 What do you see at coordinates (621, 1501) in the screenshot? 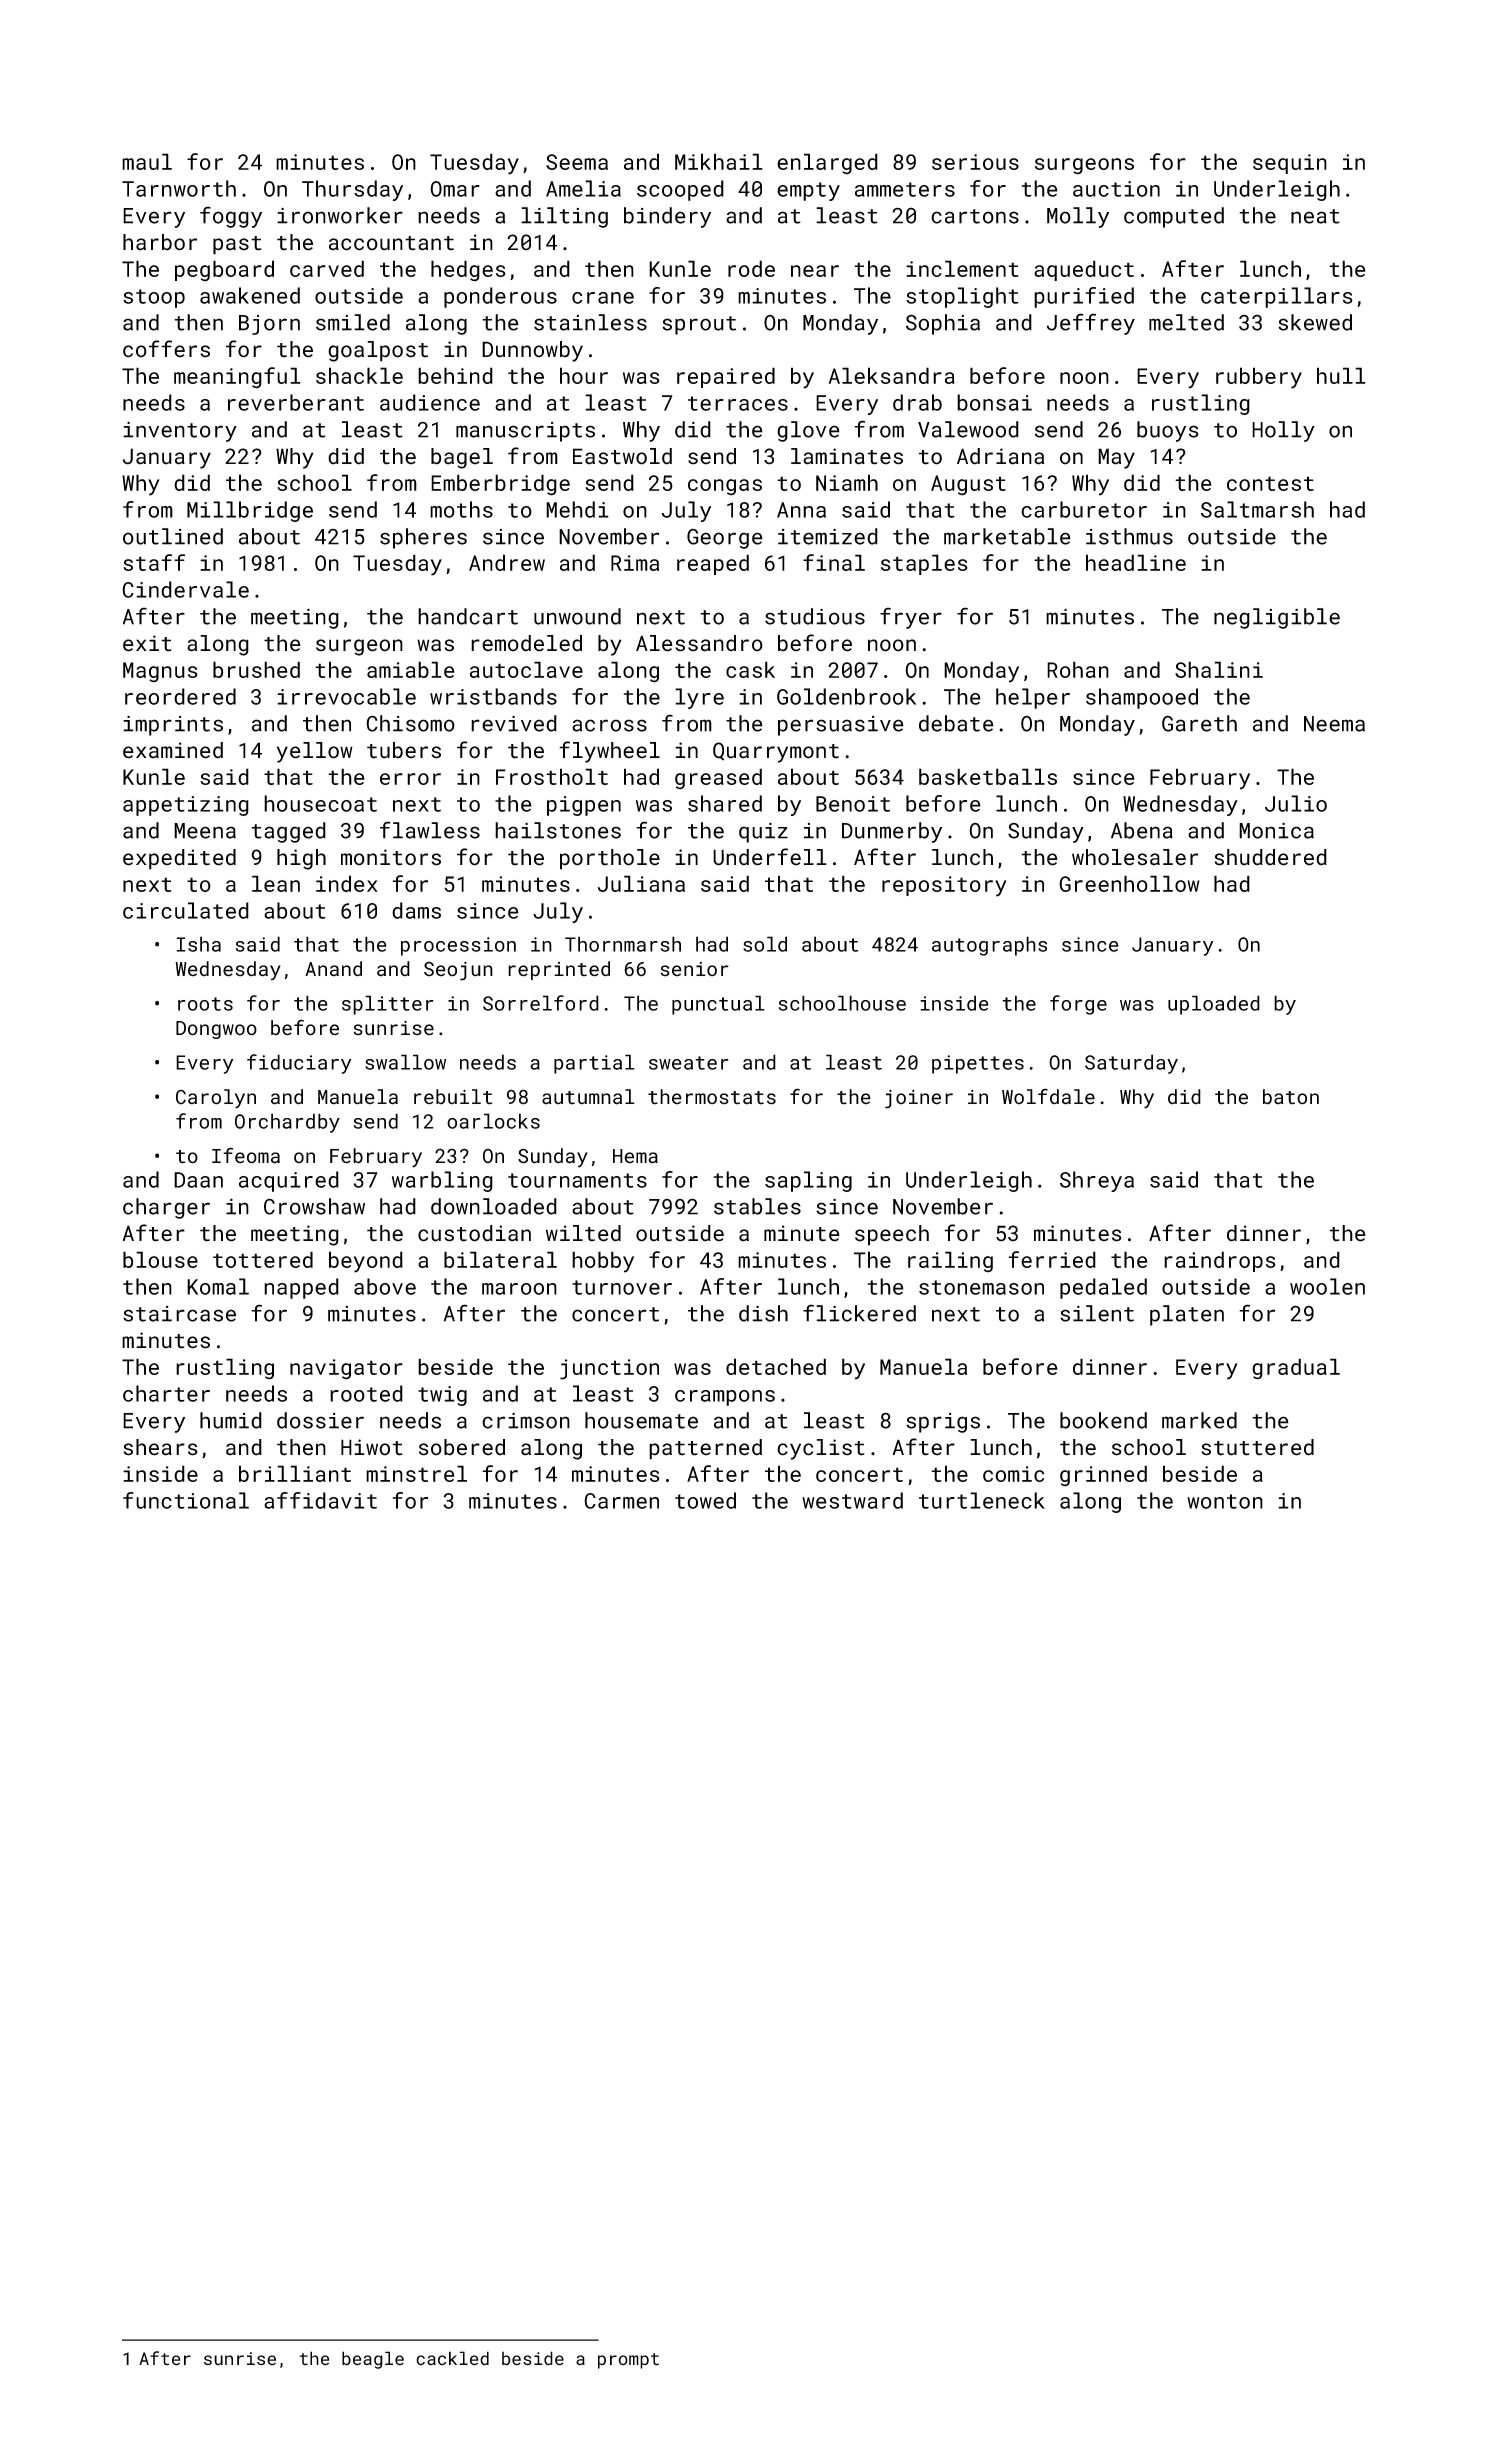
I see `Carmen` at bounding box center [621, 1501].
